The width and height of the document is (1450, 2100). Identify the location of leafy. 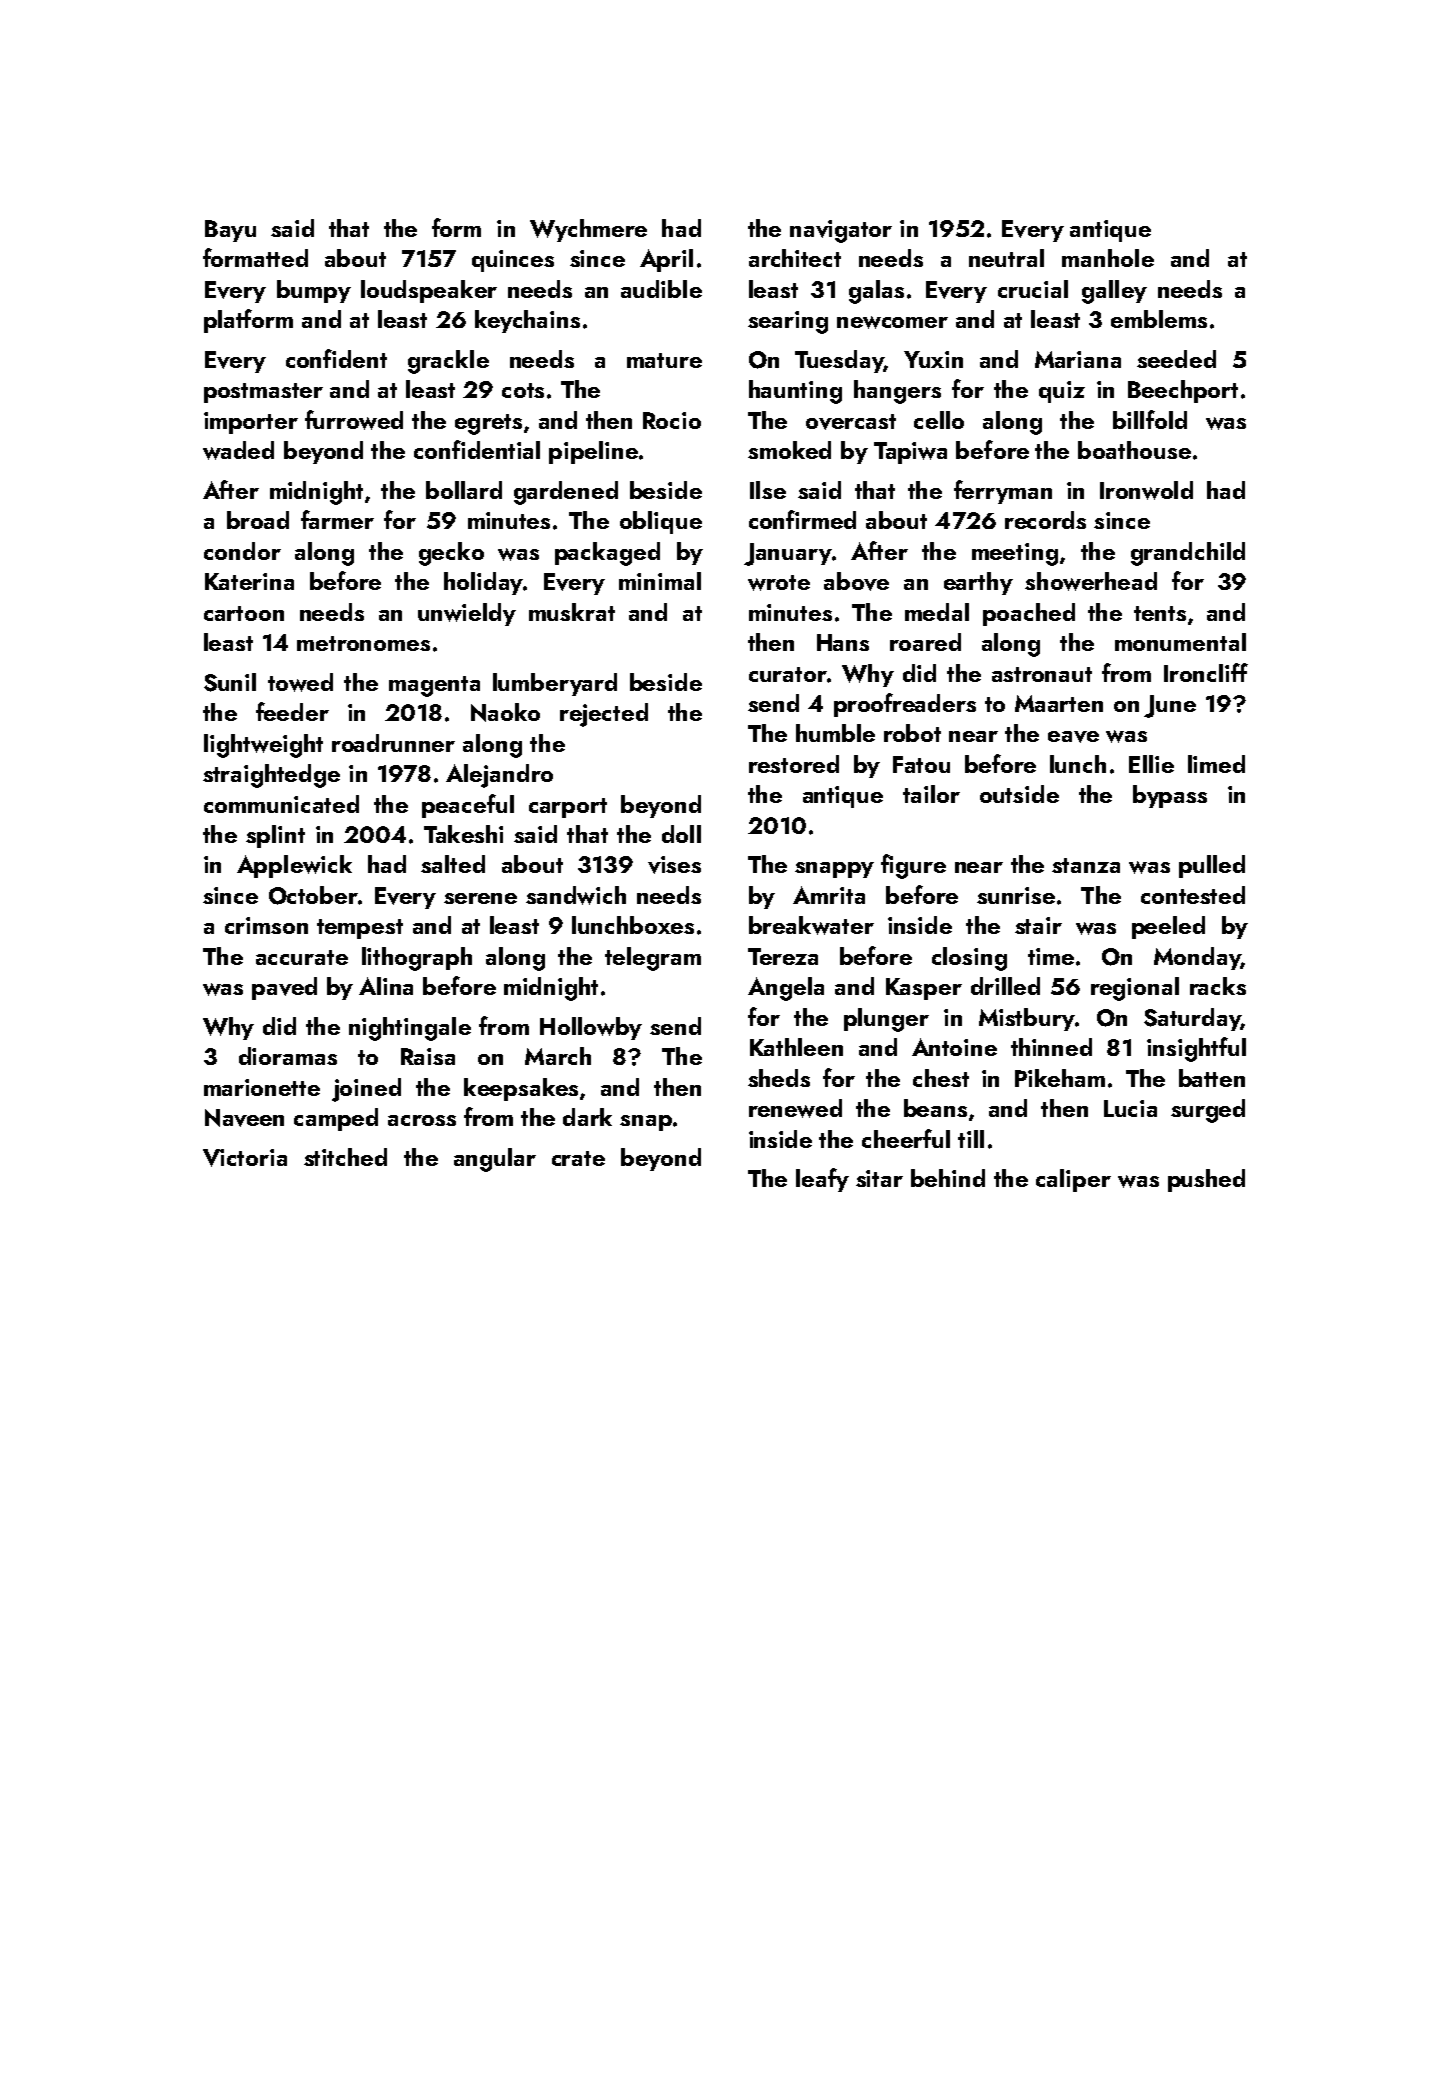
(822, 1180).
